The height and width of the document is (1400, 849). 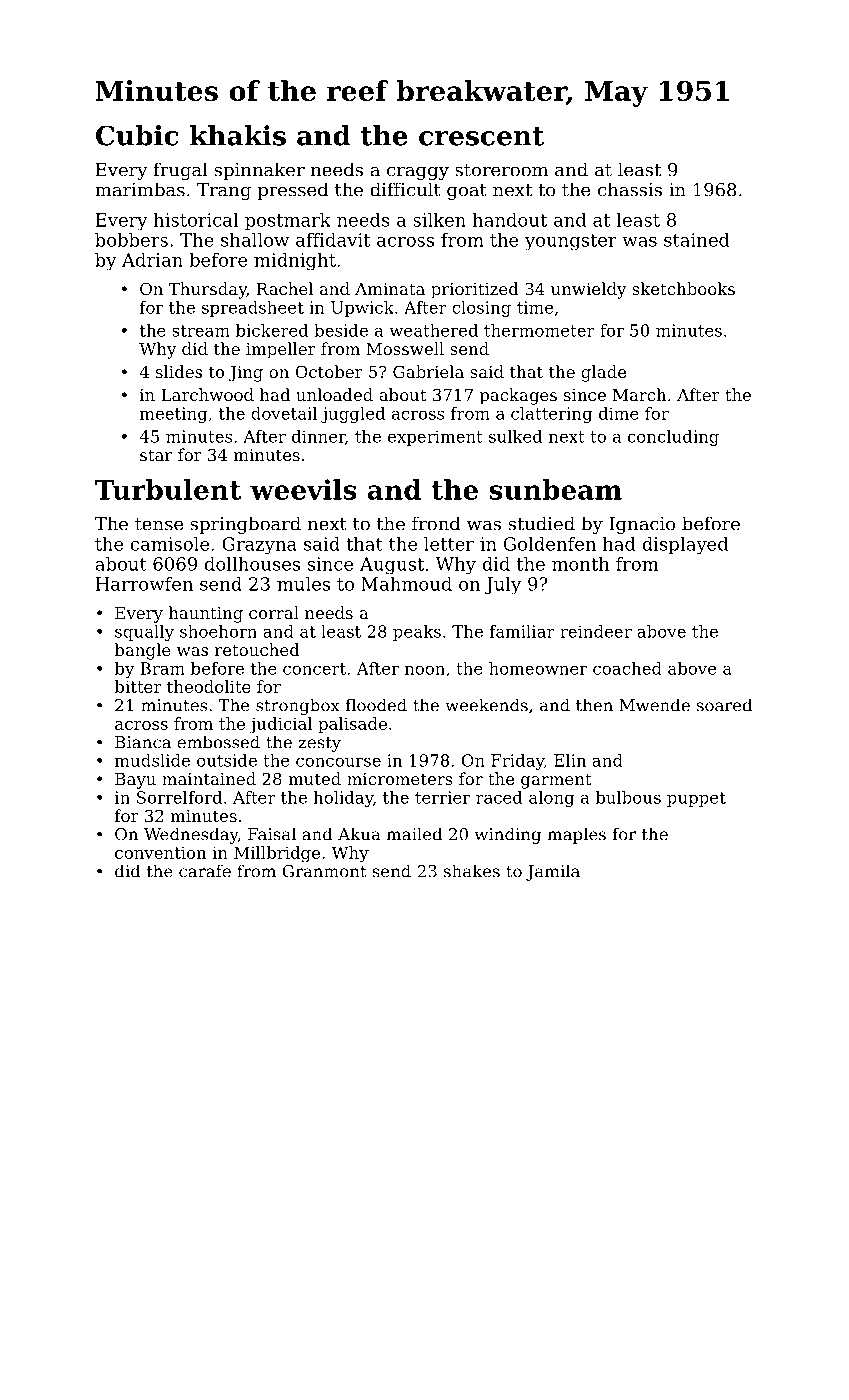 I want to click on storeroom, so click(x=501, y=170).
